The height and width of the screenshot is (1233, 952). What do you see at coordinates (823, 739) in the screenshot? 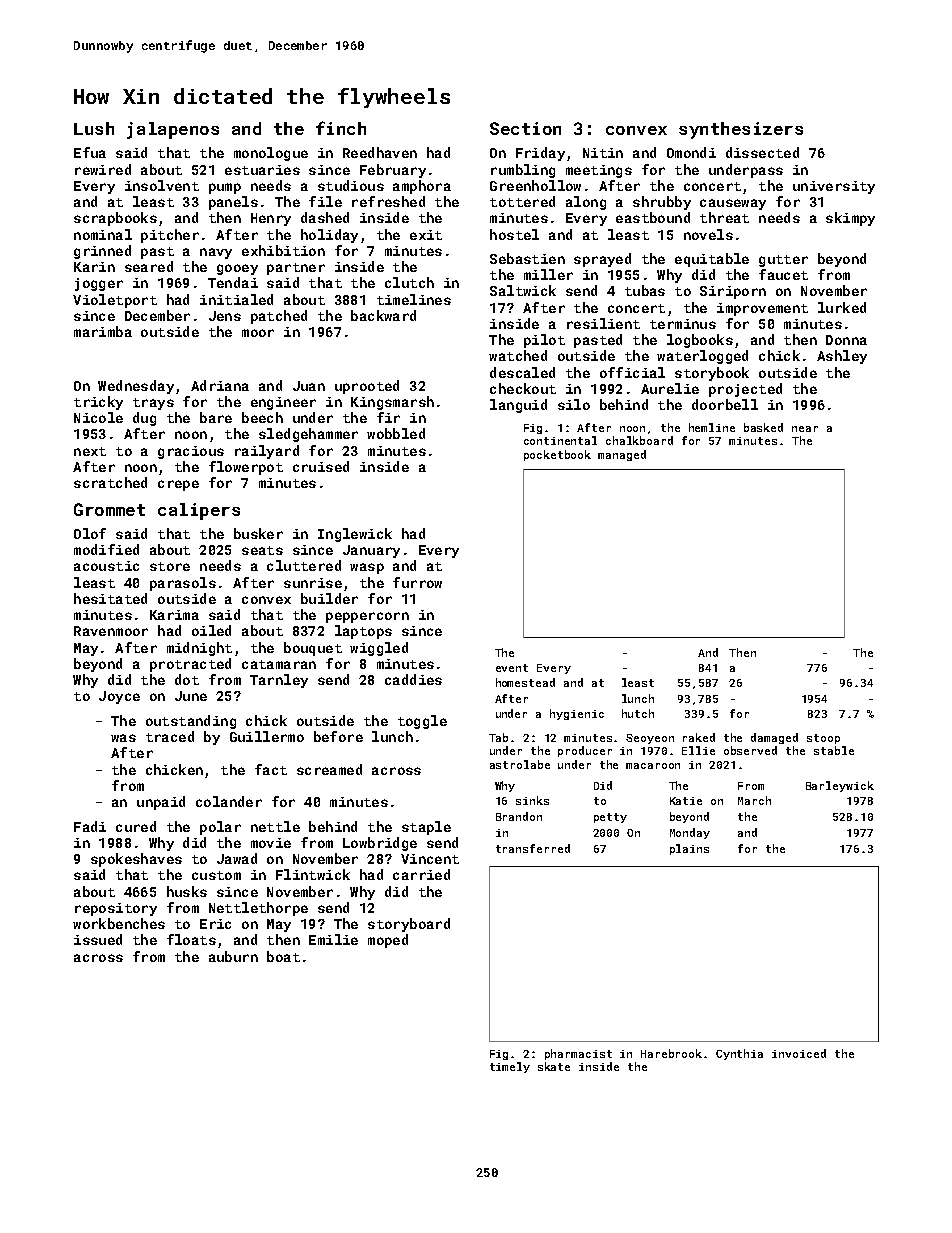
I see `stoop` at bounding box center [823, 739].
